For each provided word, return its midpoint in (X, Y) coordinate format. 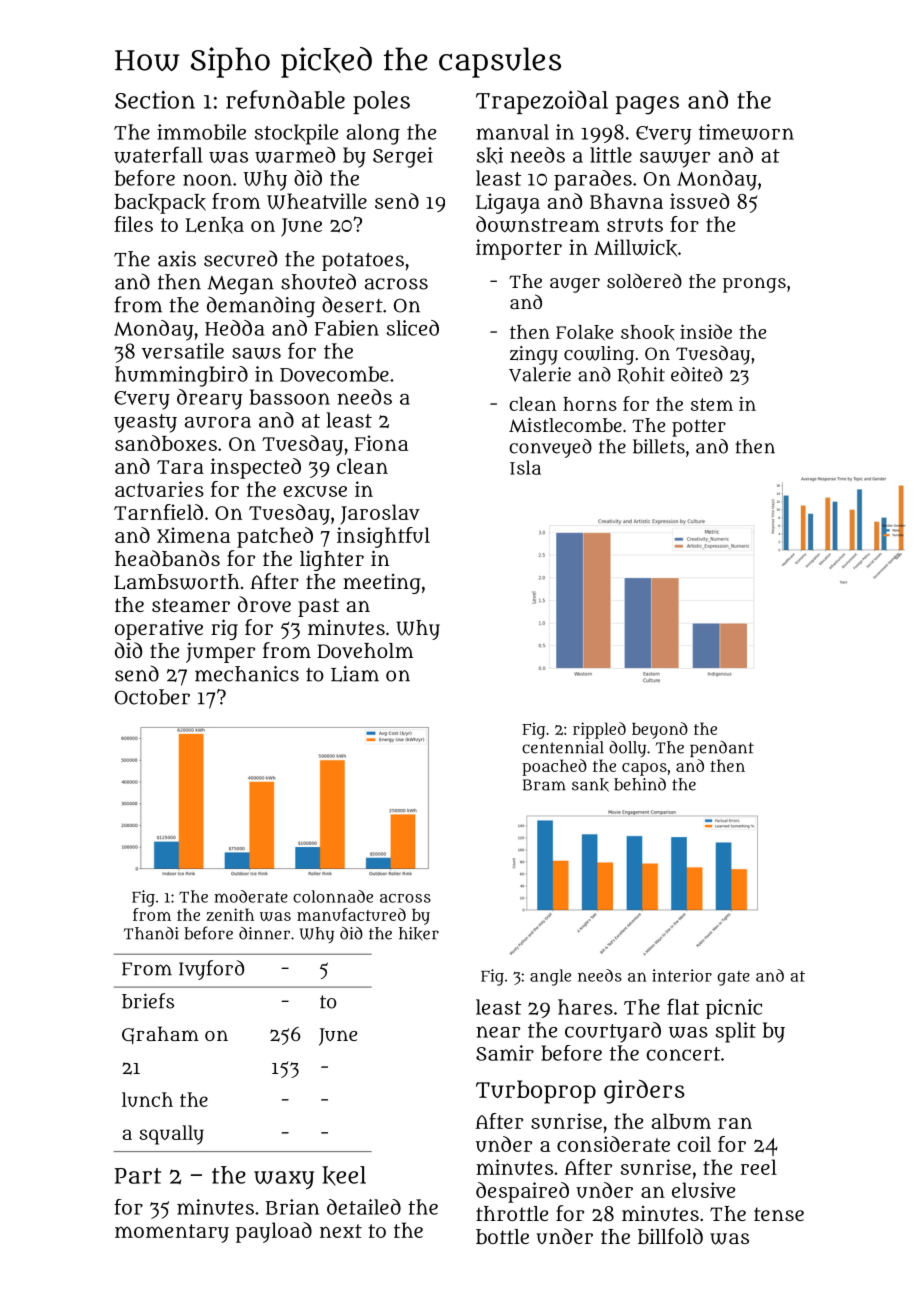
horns (590, 404)
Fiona (381, 443)
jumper (220, 652)
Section (155, 100)
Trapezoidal (542, 102)
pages (647, 105)
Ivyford (211, 970)
